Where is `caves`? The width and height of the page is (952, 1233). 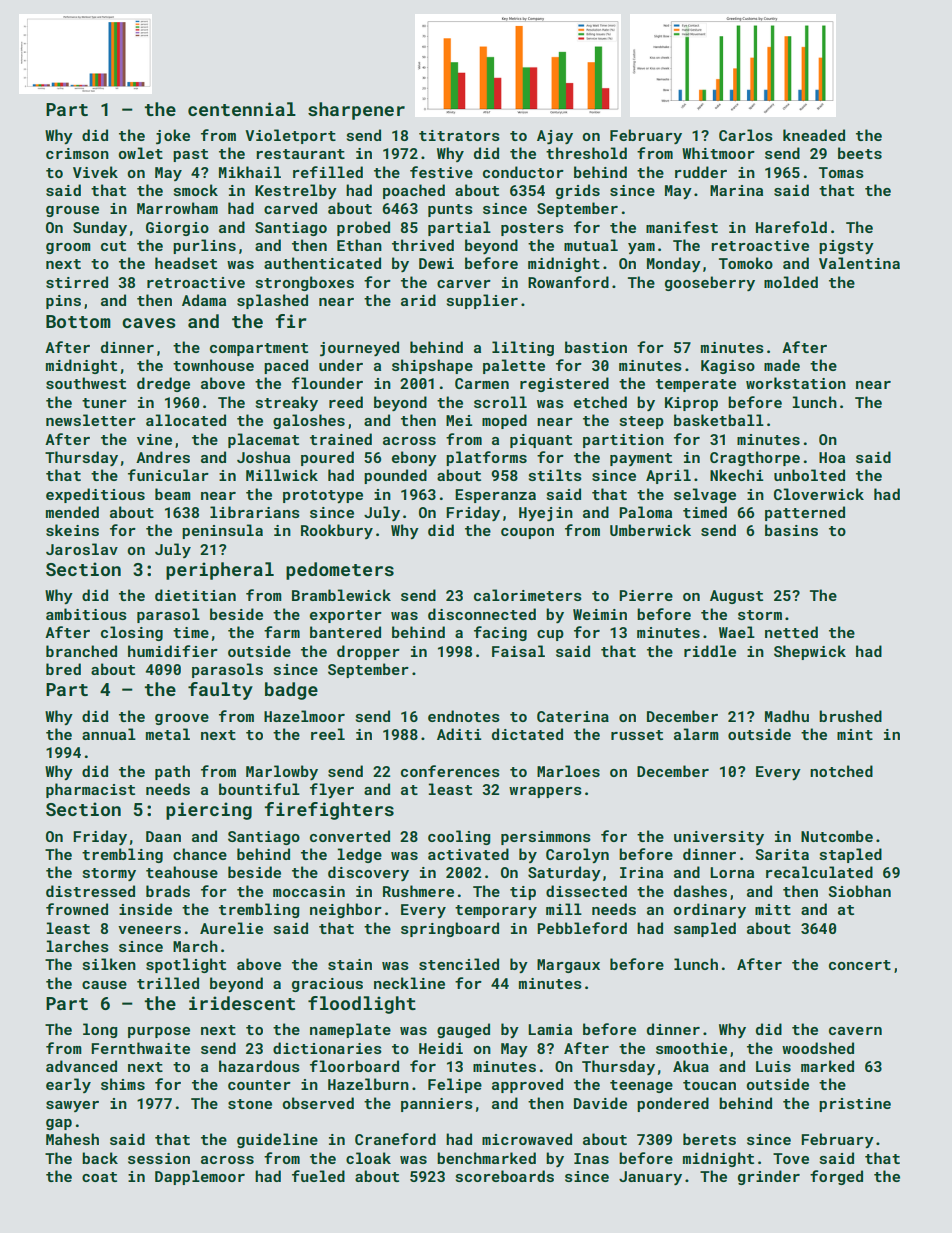 caves is located at coordinates (149, 323).
